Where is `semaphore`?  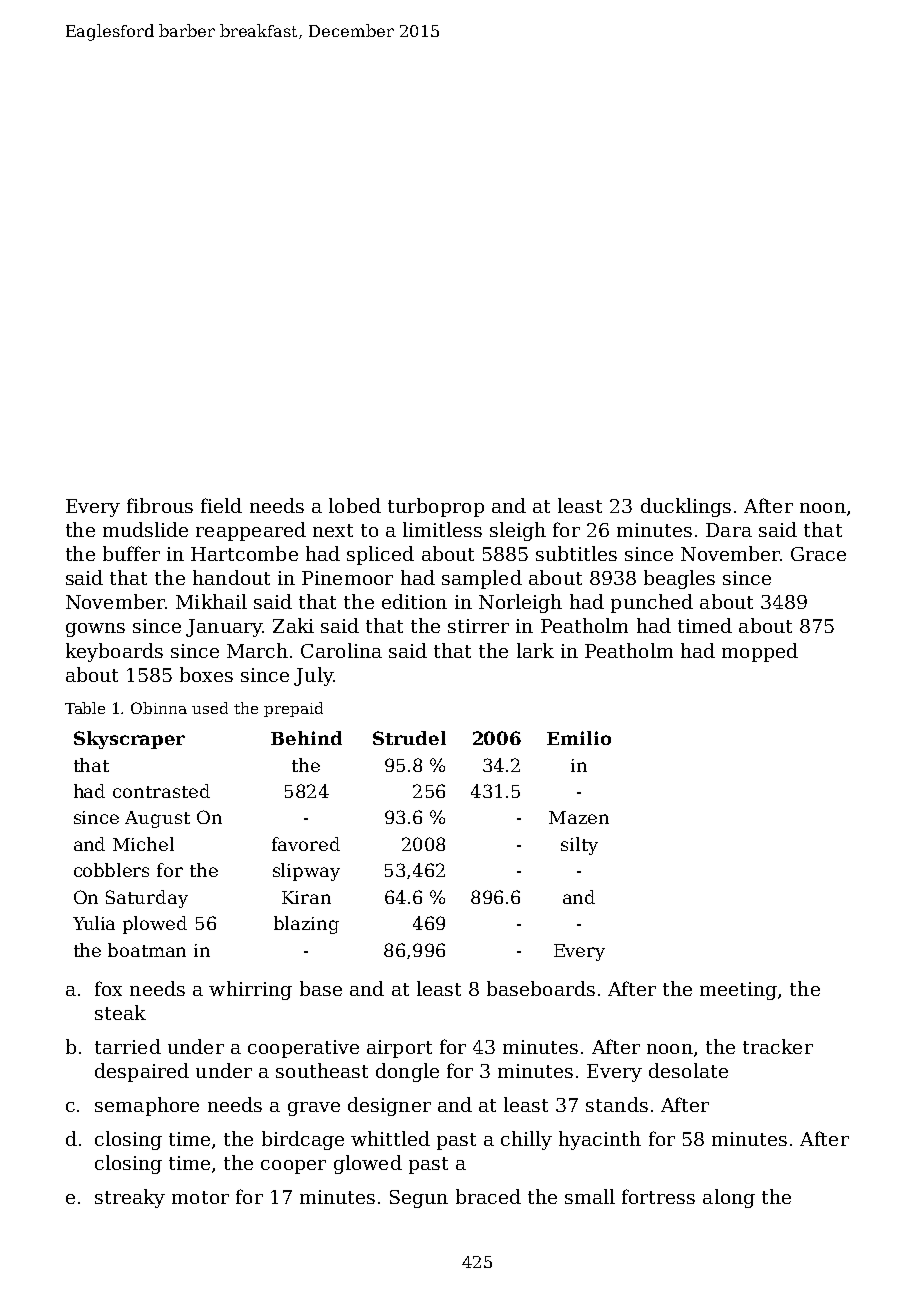
semaphore is located at coordinates (147, 1106).
